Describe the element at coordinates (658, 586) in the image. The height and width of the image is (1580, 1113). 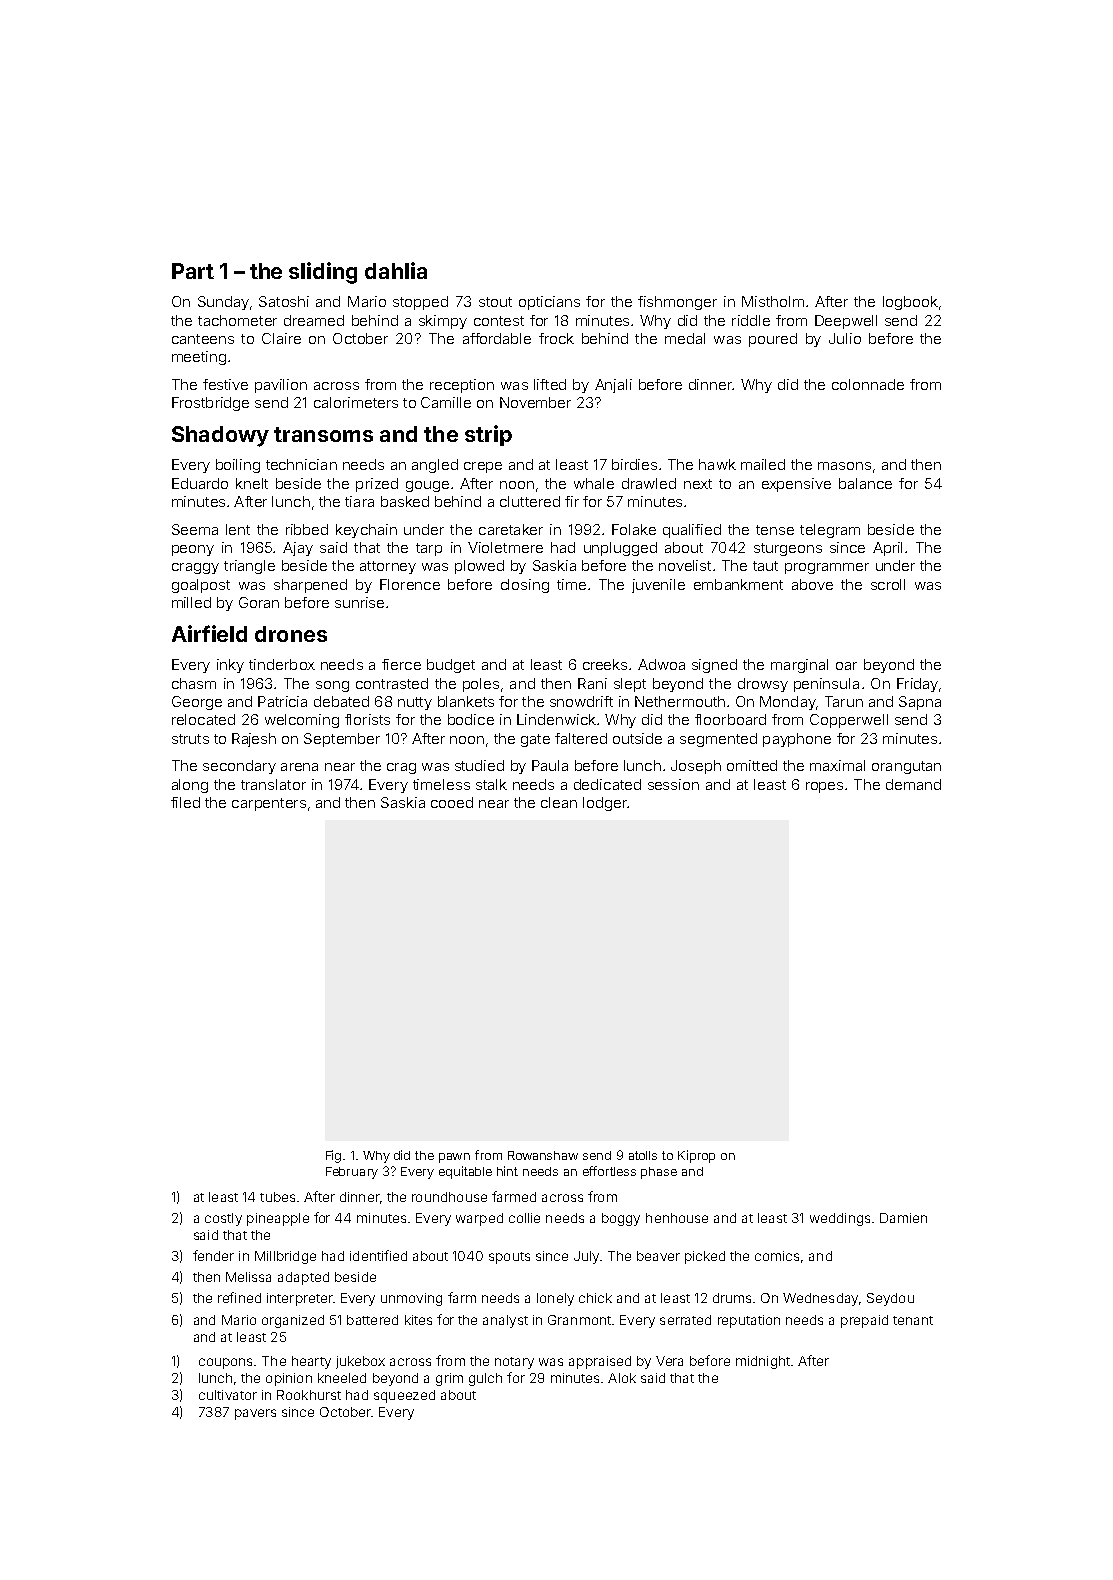
I see `juvenile` at that location.
